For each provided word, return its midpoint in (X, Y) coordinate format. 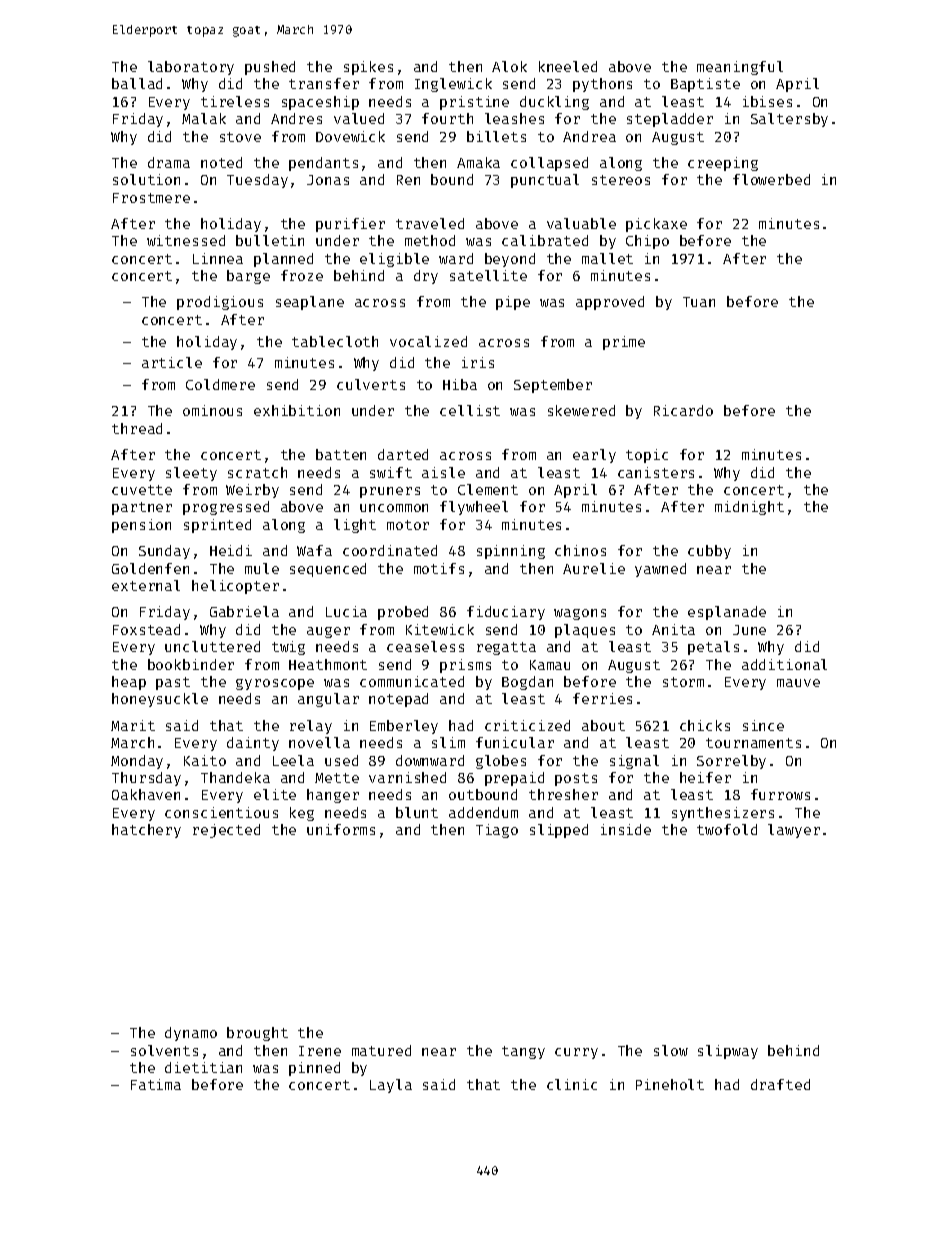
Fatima (156, 1084)
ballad (137, 83)
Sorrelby (731, 762)
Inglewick (453, 85)
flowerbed (771, 179)
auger (328, 632)
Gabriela (244, 611)
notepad (398, 700)
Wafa (314, 550)
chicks (705, 725)
